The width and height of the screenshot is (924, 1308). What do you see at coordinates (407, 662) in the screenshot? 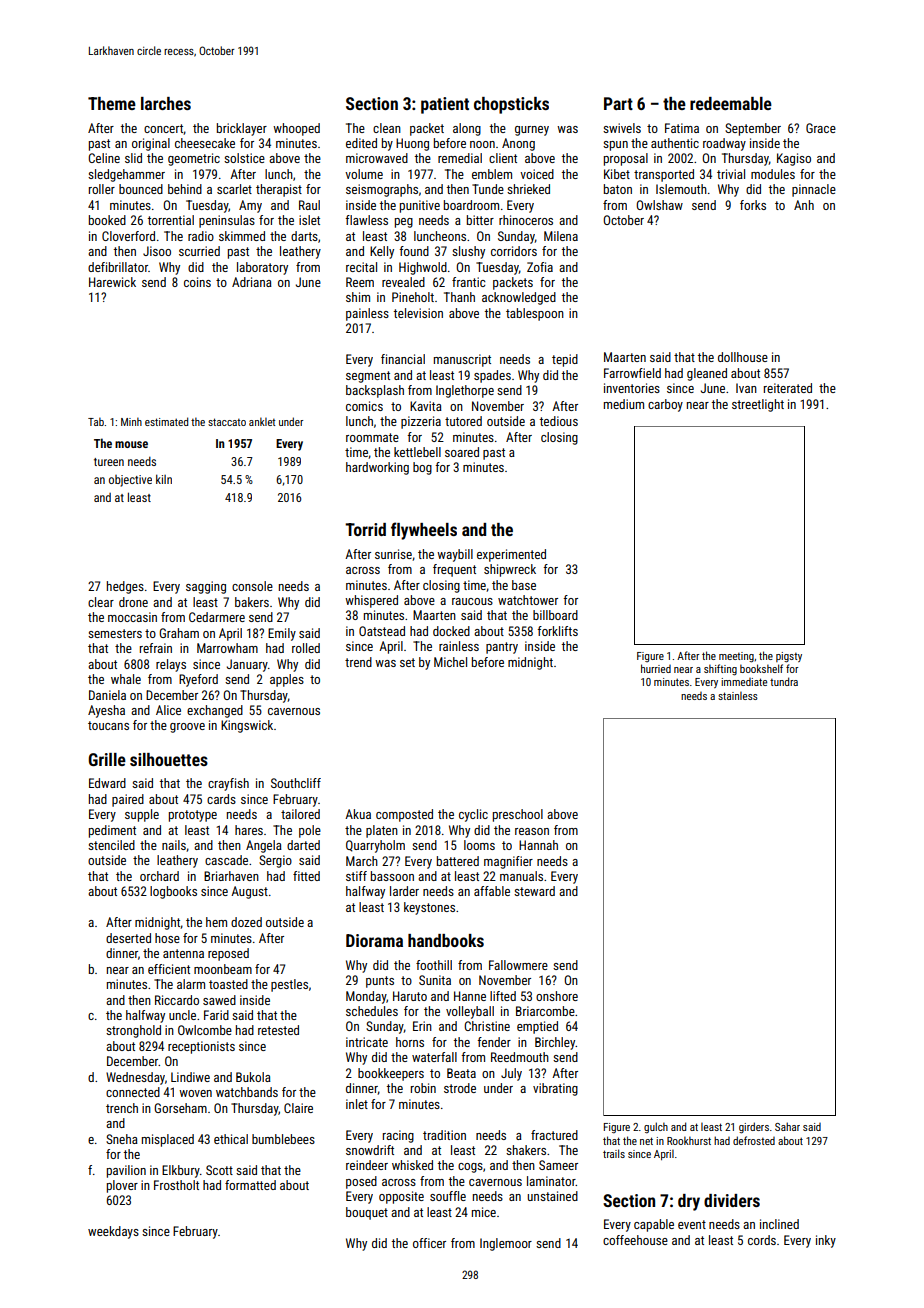
I see `set` at bounding box center [407, 662].
